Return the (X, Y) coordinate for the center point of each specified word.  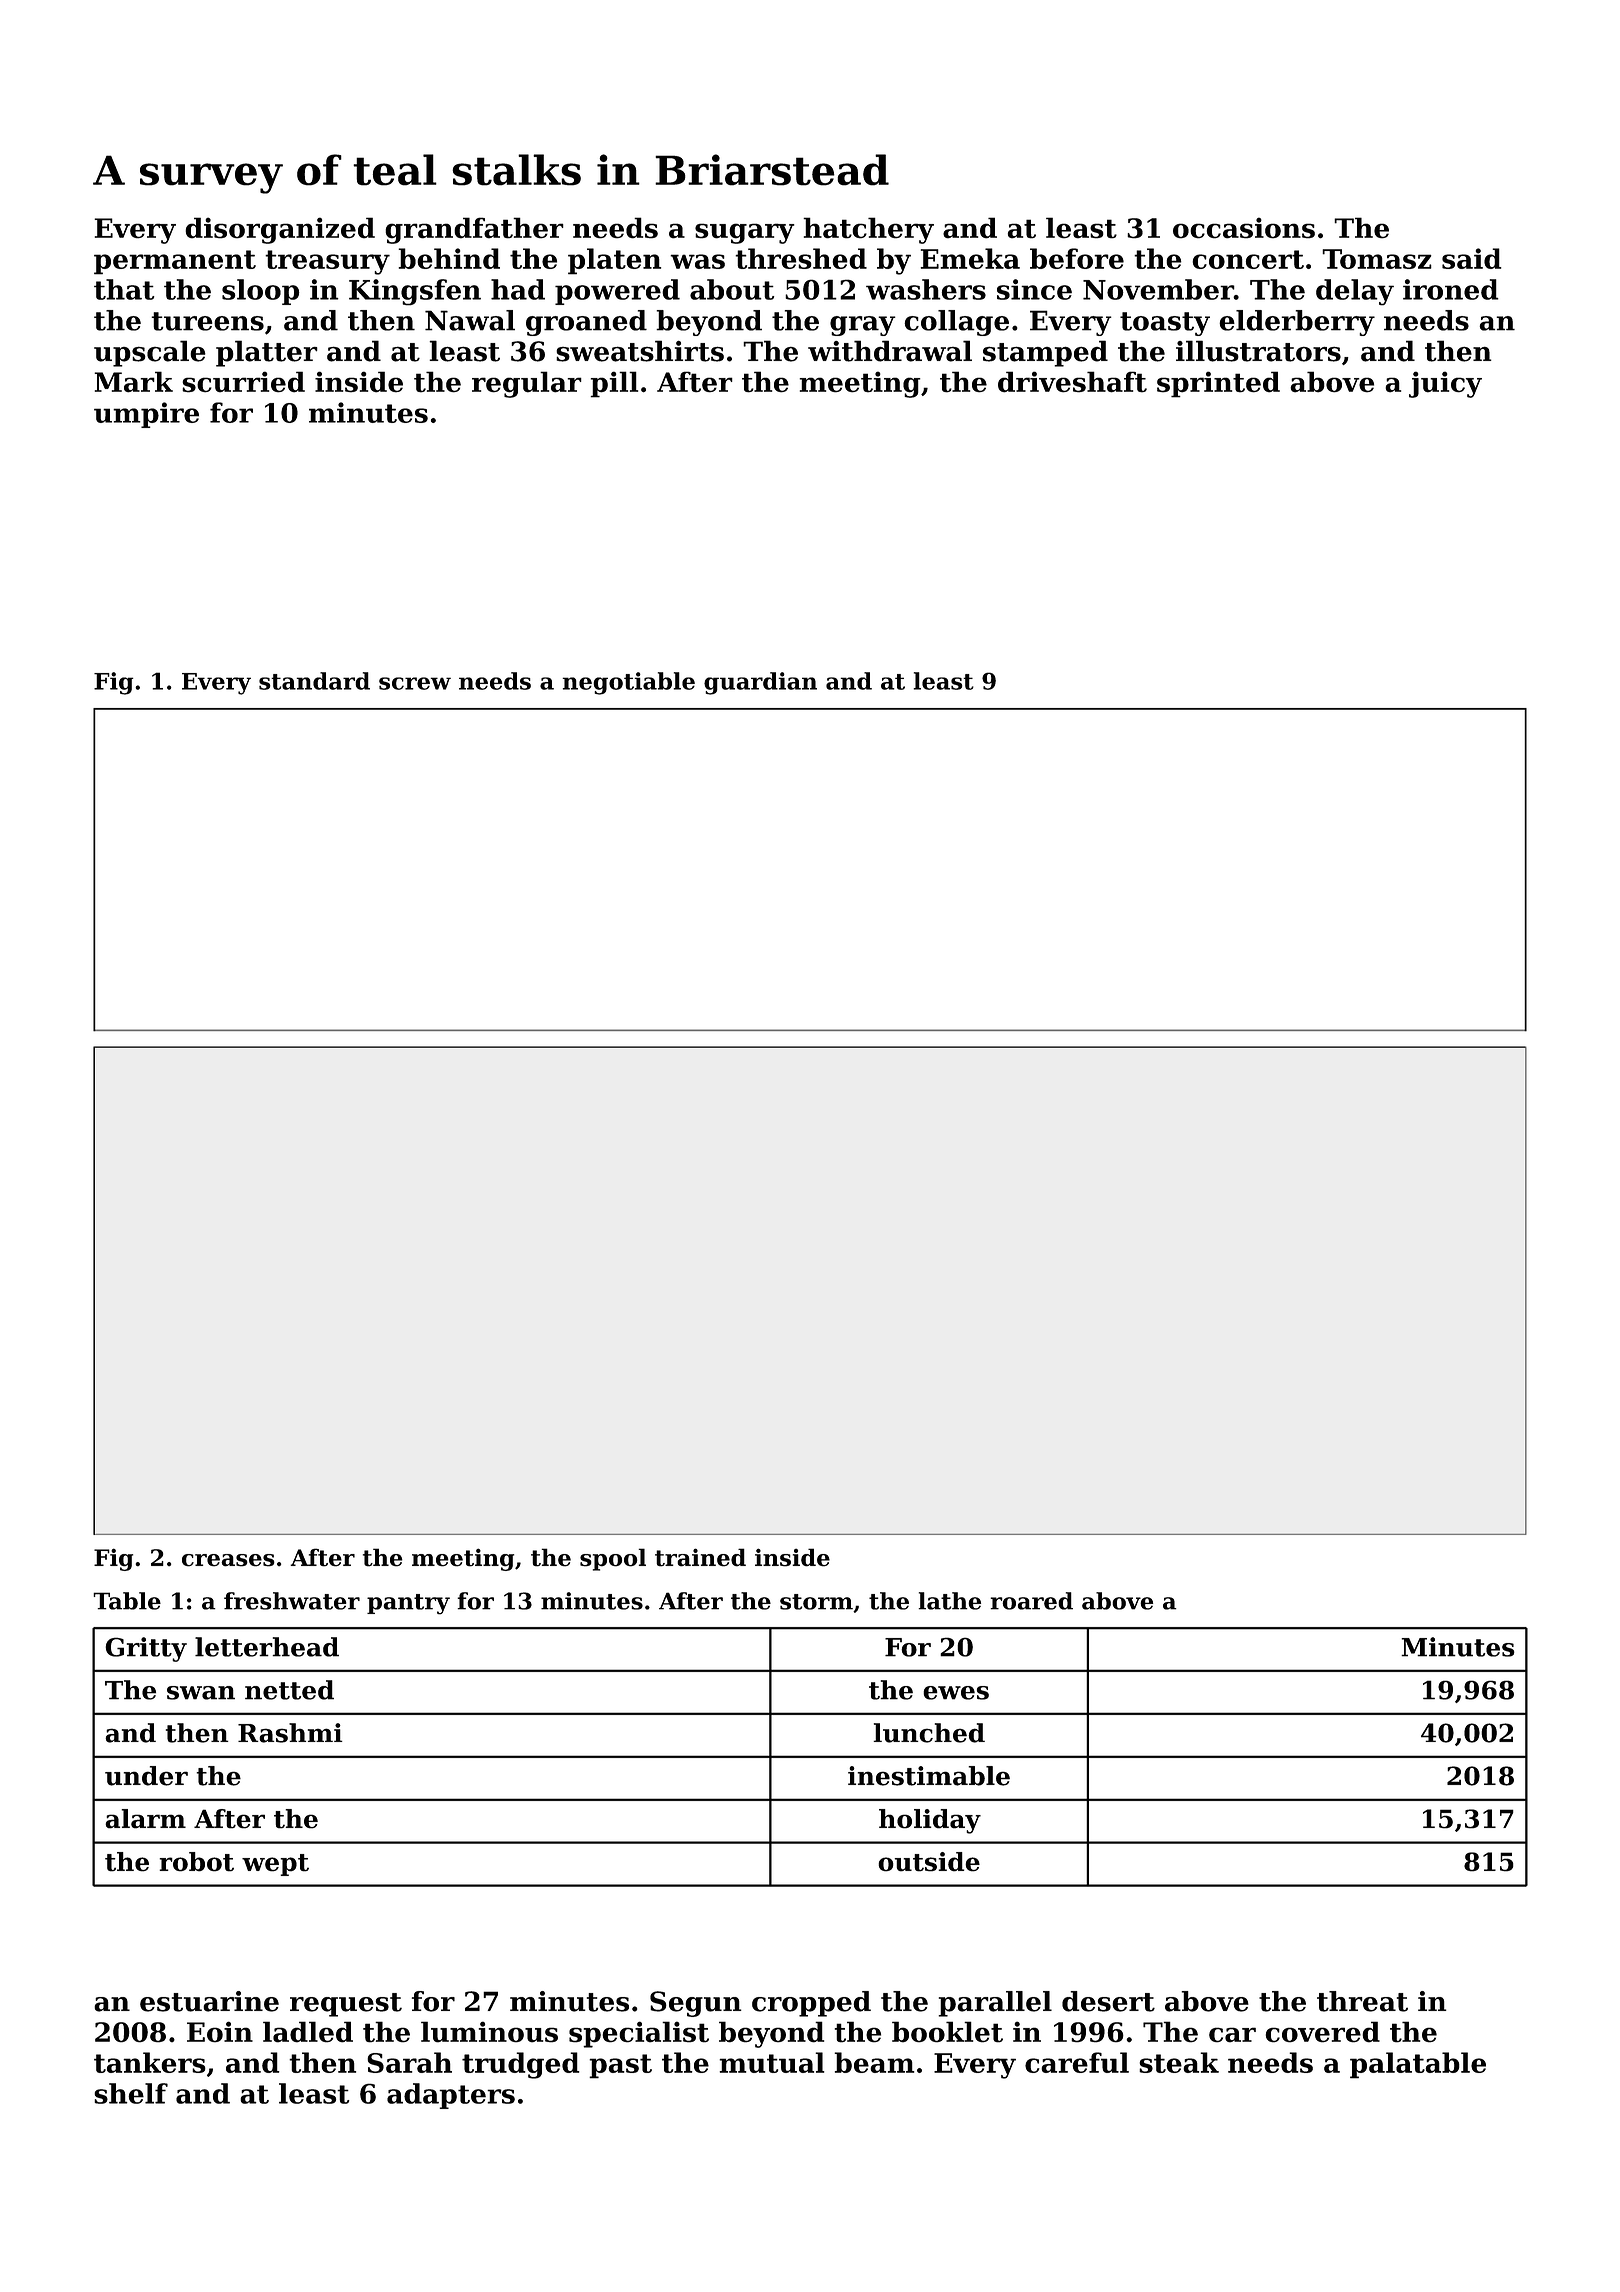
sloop (261, 292)
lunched (929, 1733)
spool (613, 1559)
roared (1031, 1601)
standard (314, 681)
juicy (1445, 384)
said (1472, 258)
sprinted (1218, 384)
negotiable (628, 683)
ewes (956, 1693)
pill (614, 384)
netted (289, 1690)
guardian (760, 683)
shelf (131, 2093)
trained (700, 1557)
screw (415, 683)
